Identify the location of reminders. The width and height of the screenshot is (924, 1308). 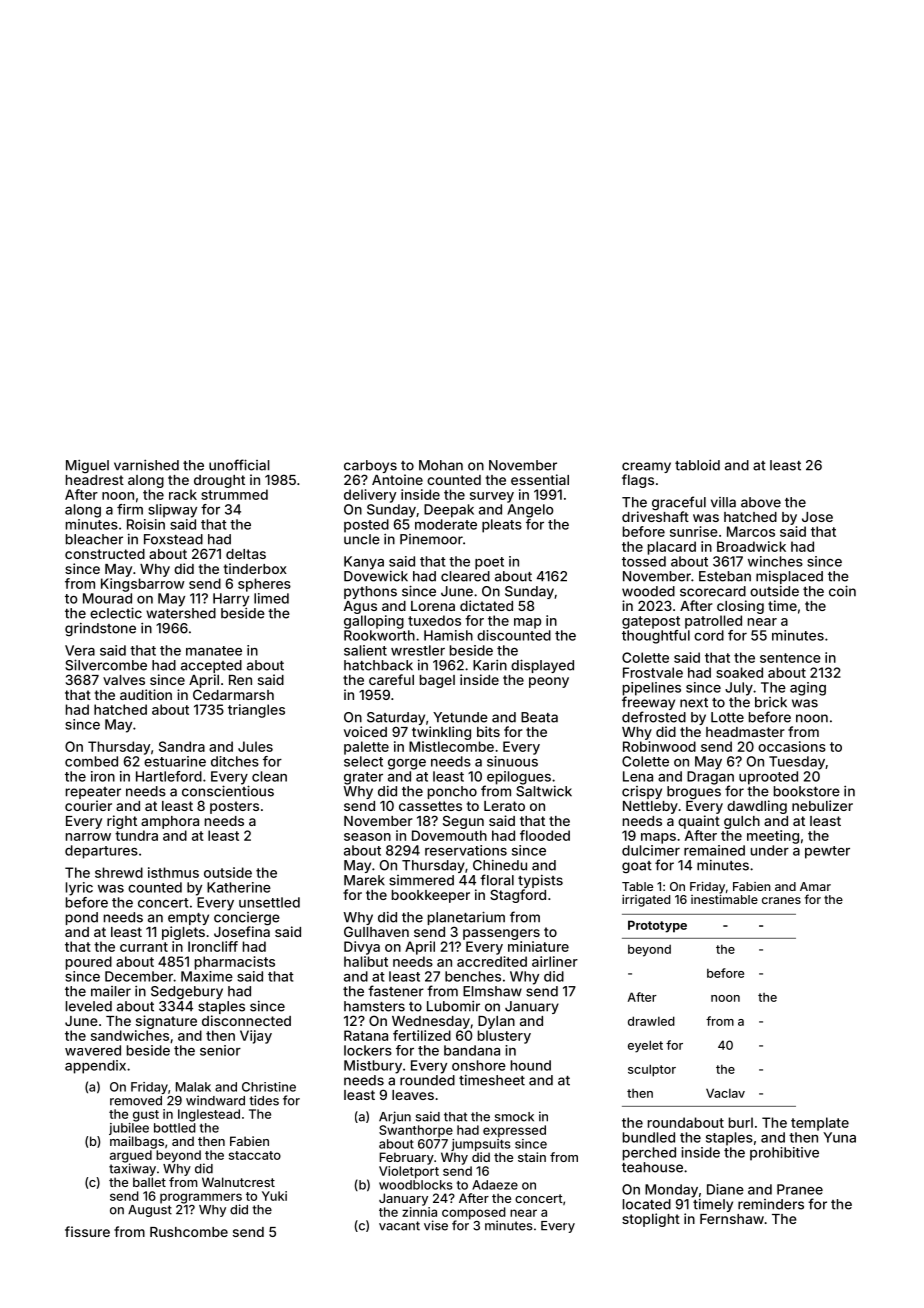
(771, 1204).
